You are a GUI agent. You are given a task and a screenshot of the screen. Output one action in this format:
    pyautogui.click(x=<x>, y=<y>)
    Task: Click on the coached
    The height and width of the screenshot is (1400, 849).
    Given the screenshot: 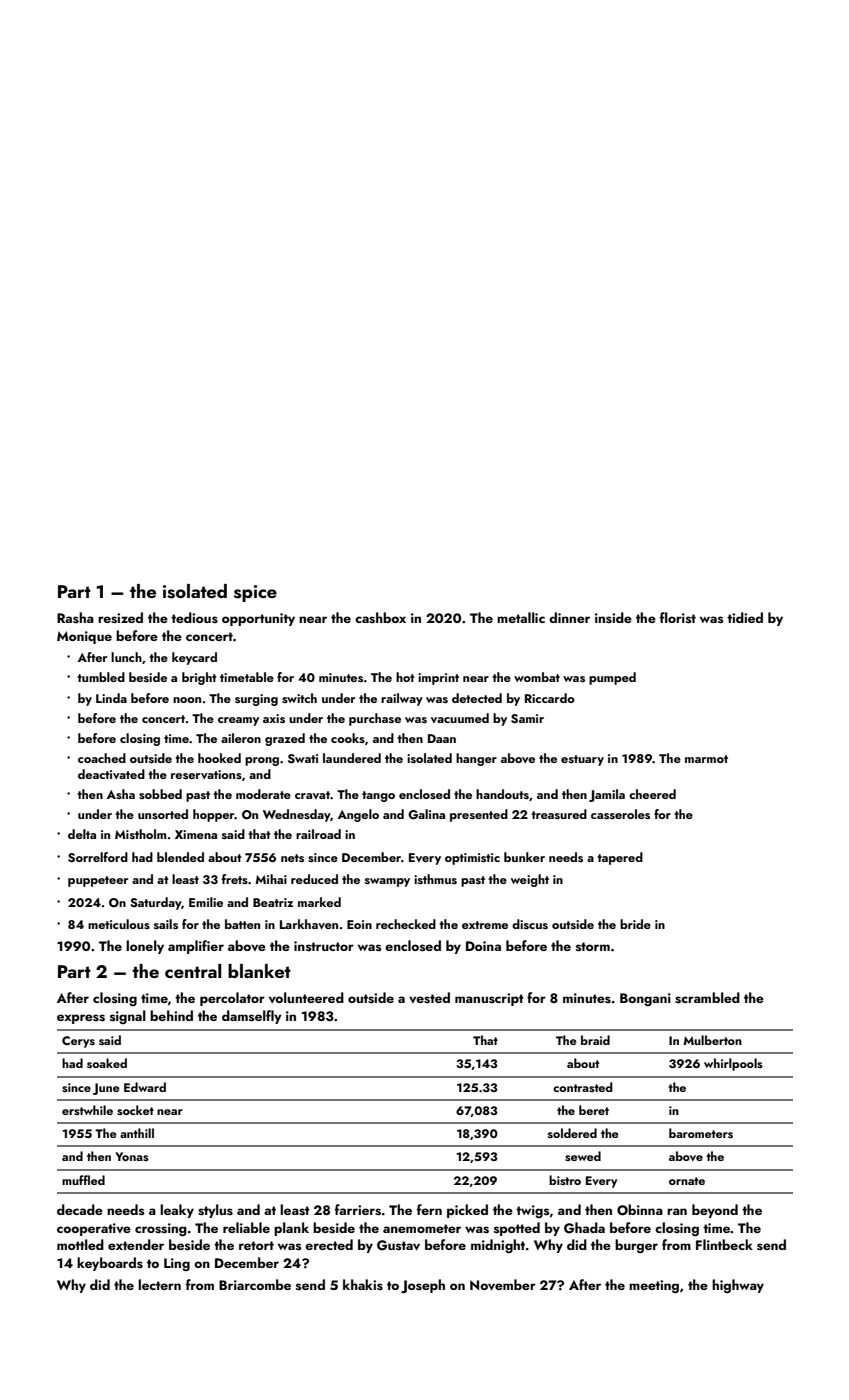 What is the action you would take?
    pyautogui.click(x=102, y=758)
